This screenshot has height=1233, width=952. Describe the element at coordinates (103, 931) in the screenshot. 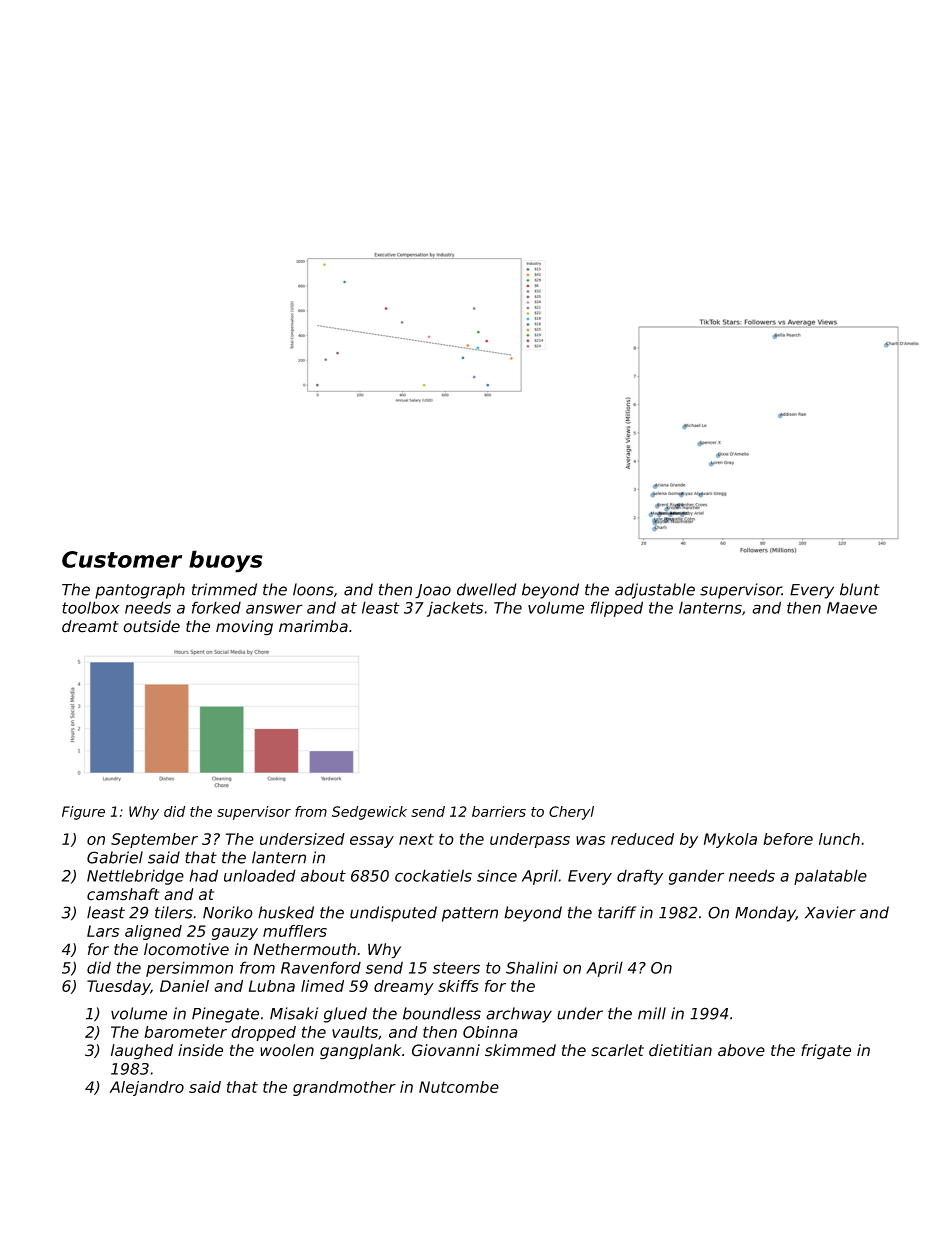

I see `Lars` at that location.
